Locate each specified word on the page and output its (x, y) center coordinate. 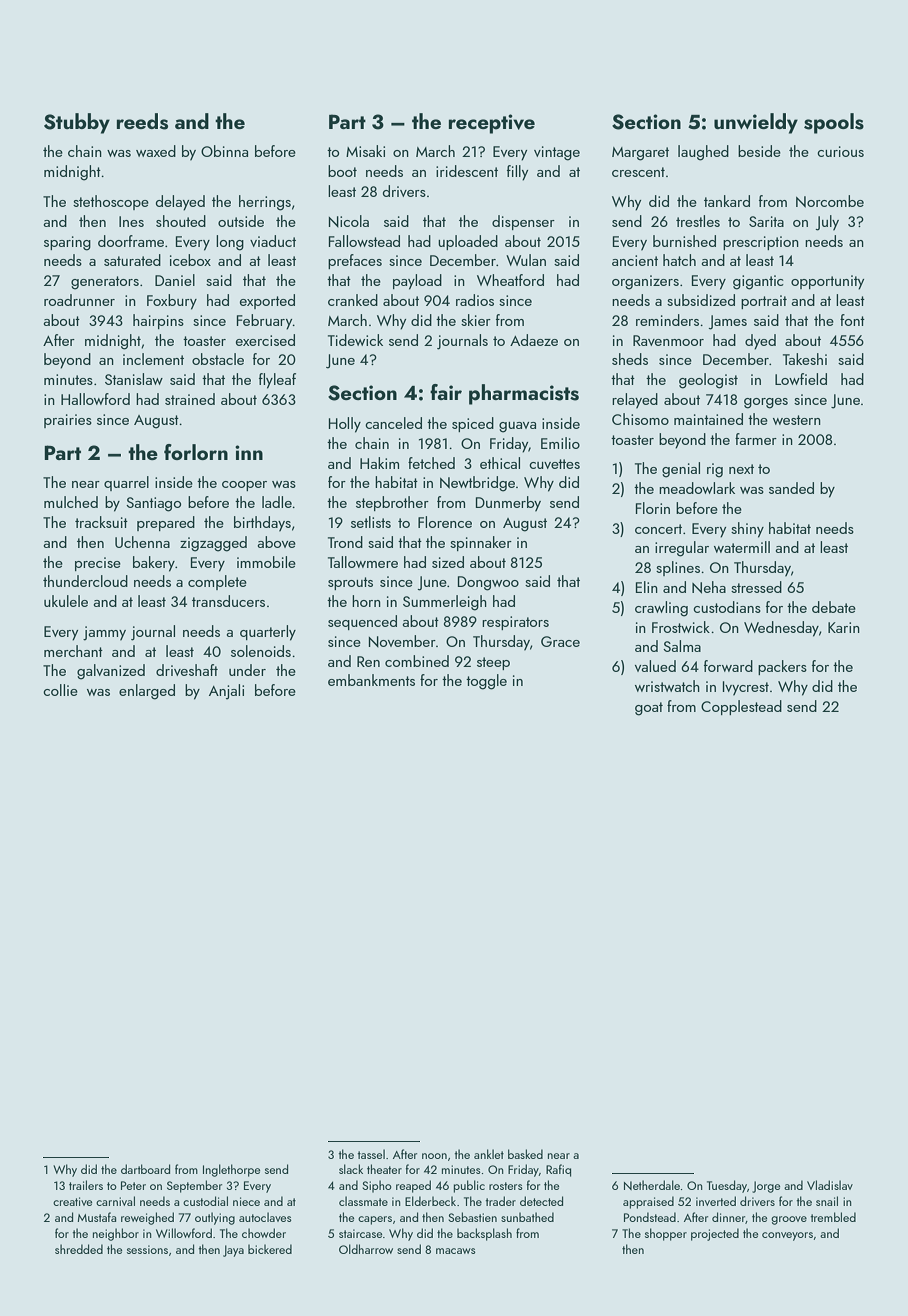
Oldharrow (366, 1249)
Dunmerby (508, 504)
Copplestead (741, 707)
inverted (716, 1201)
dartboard (145, 1169)
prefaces (355, 261)
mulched (71, 502)
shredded (79, 1249)
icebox (190, 260)
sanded (791, 488)
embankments (371, 680)
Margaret (640, 154)
